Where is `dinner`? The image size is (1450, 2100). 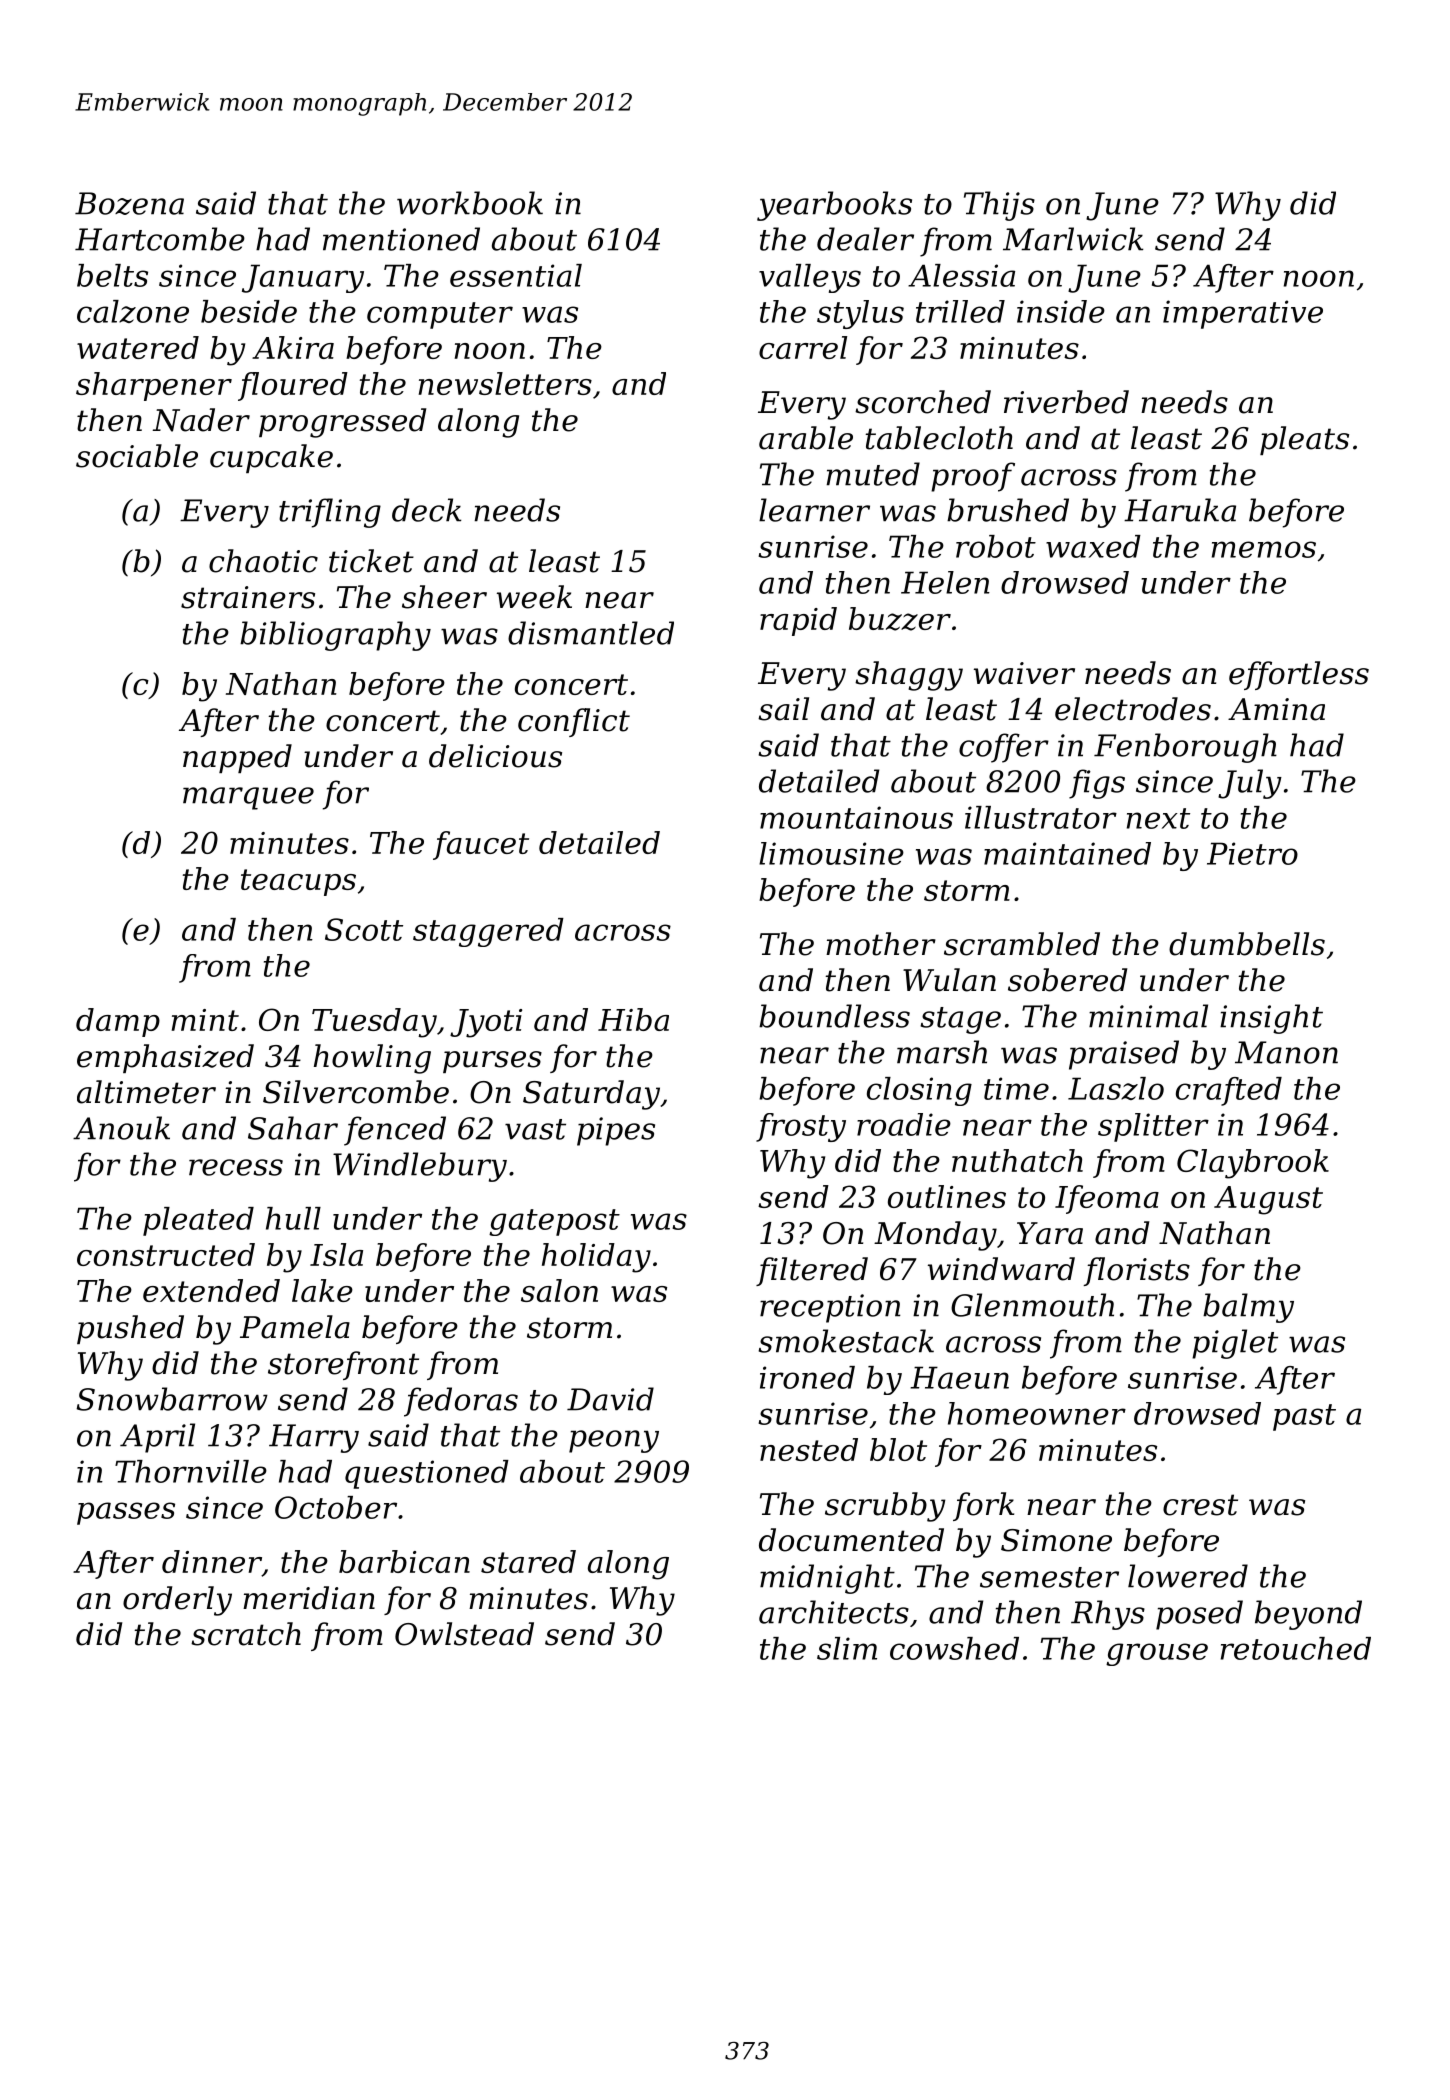 dinner is located at coordinates (212, 1563).
